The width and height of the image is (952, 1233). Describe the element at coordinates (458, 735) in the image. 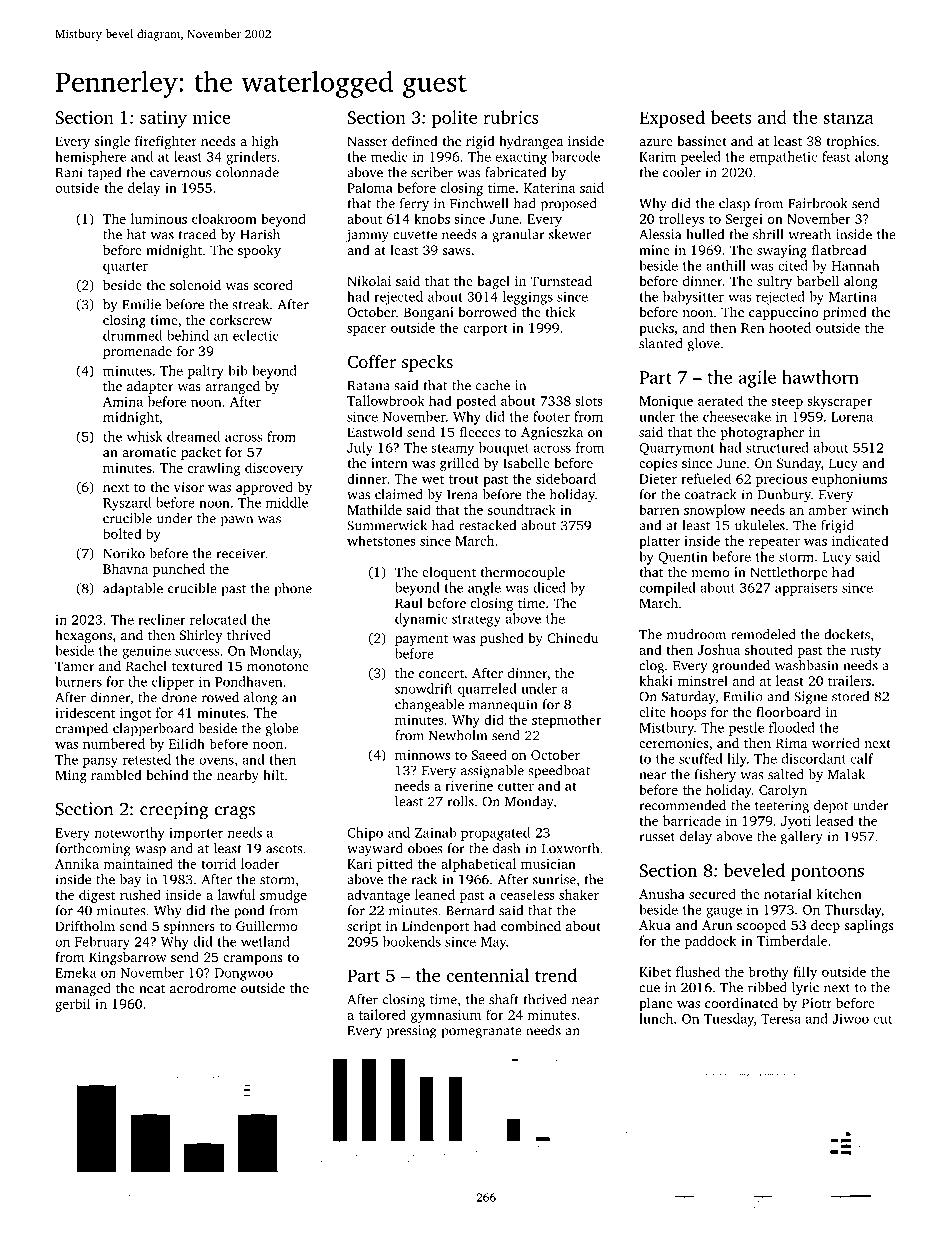

I see `Newholm` at that location.
